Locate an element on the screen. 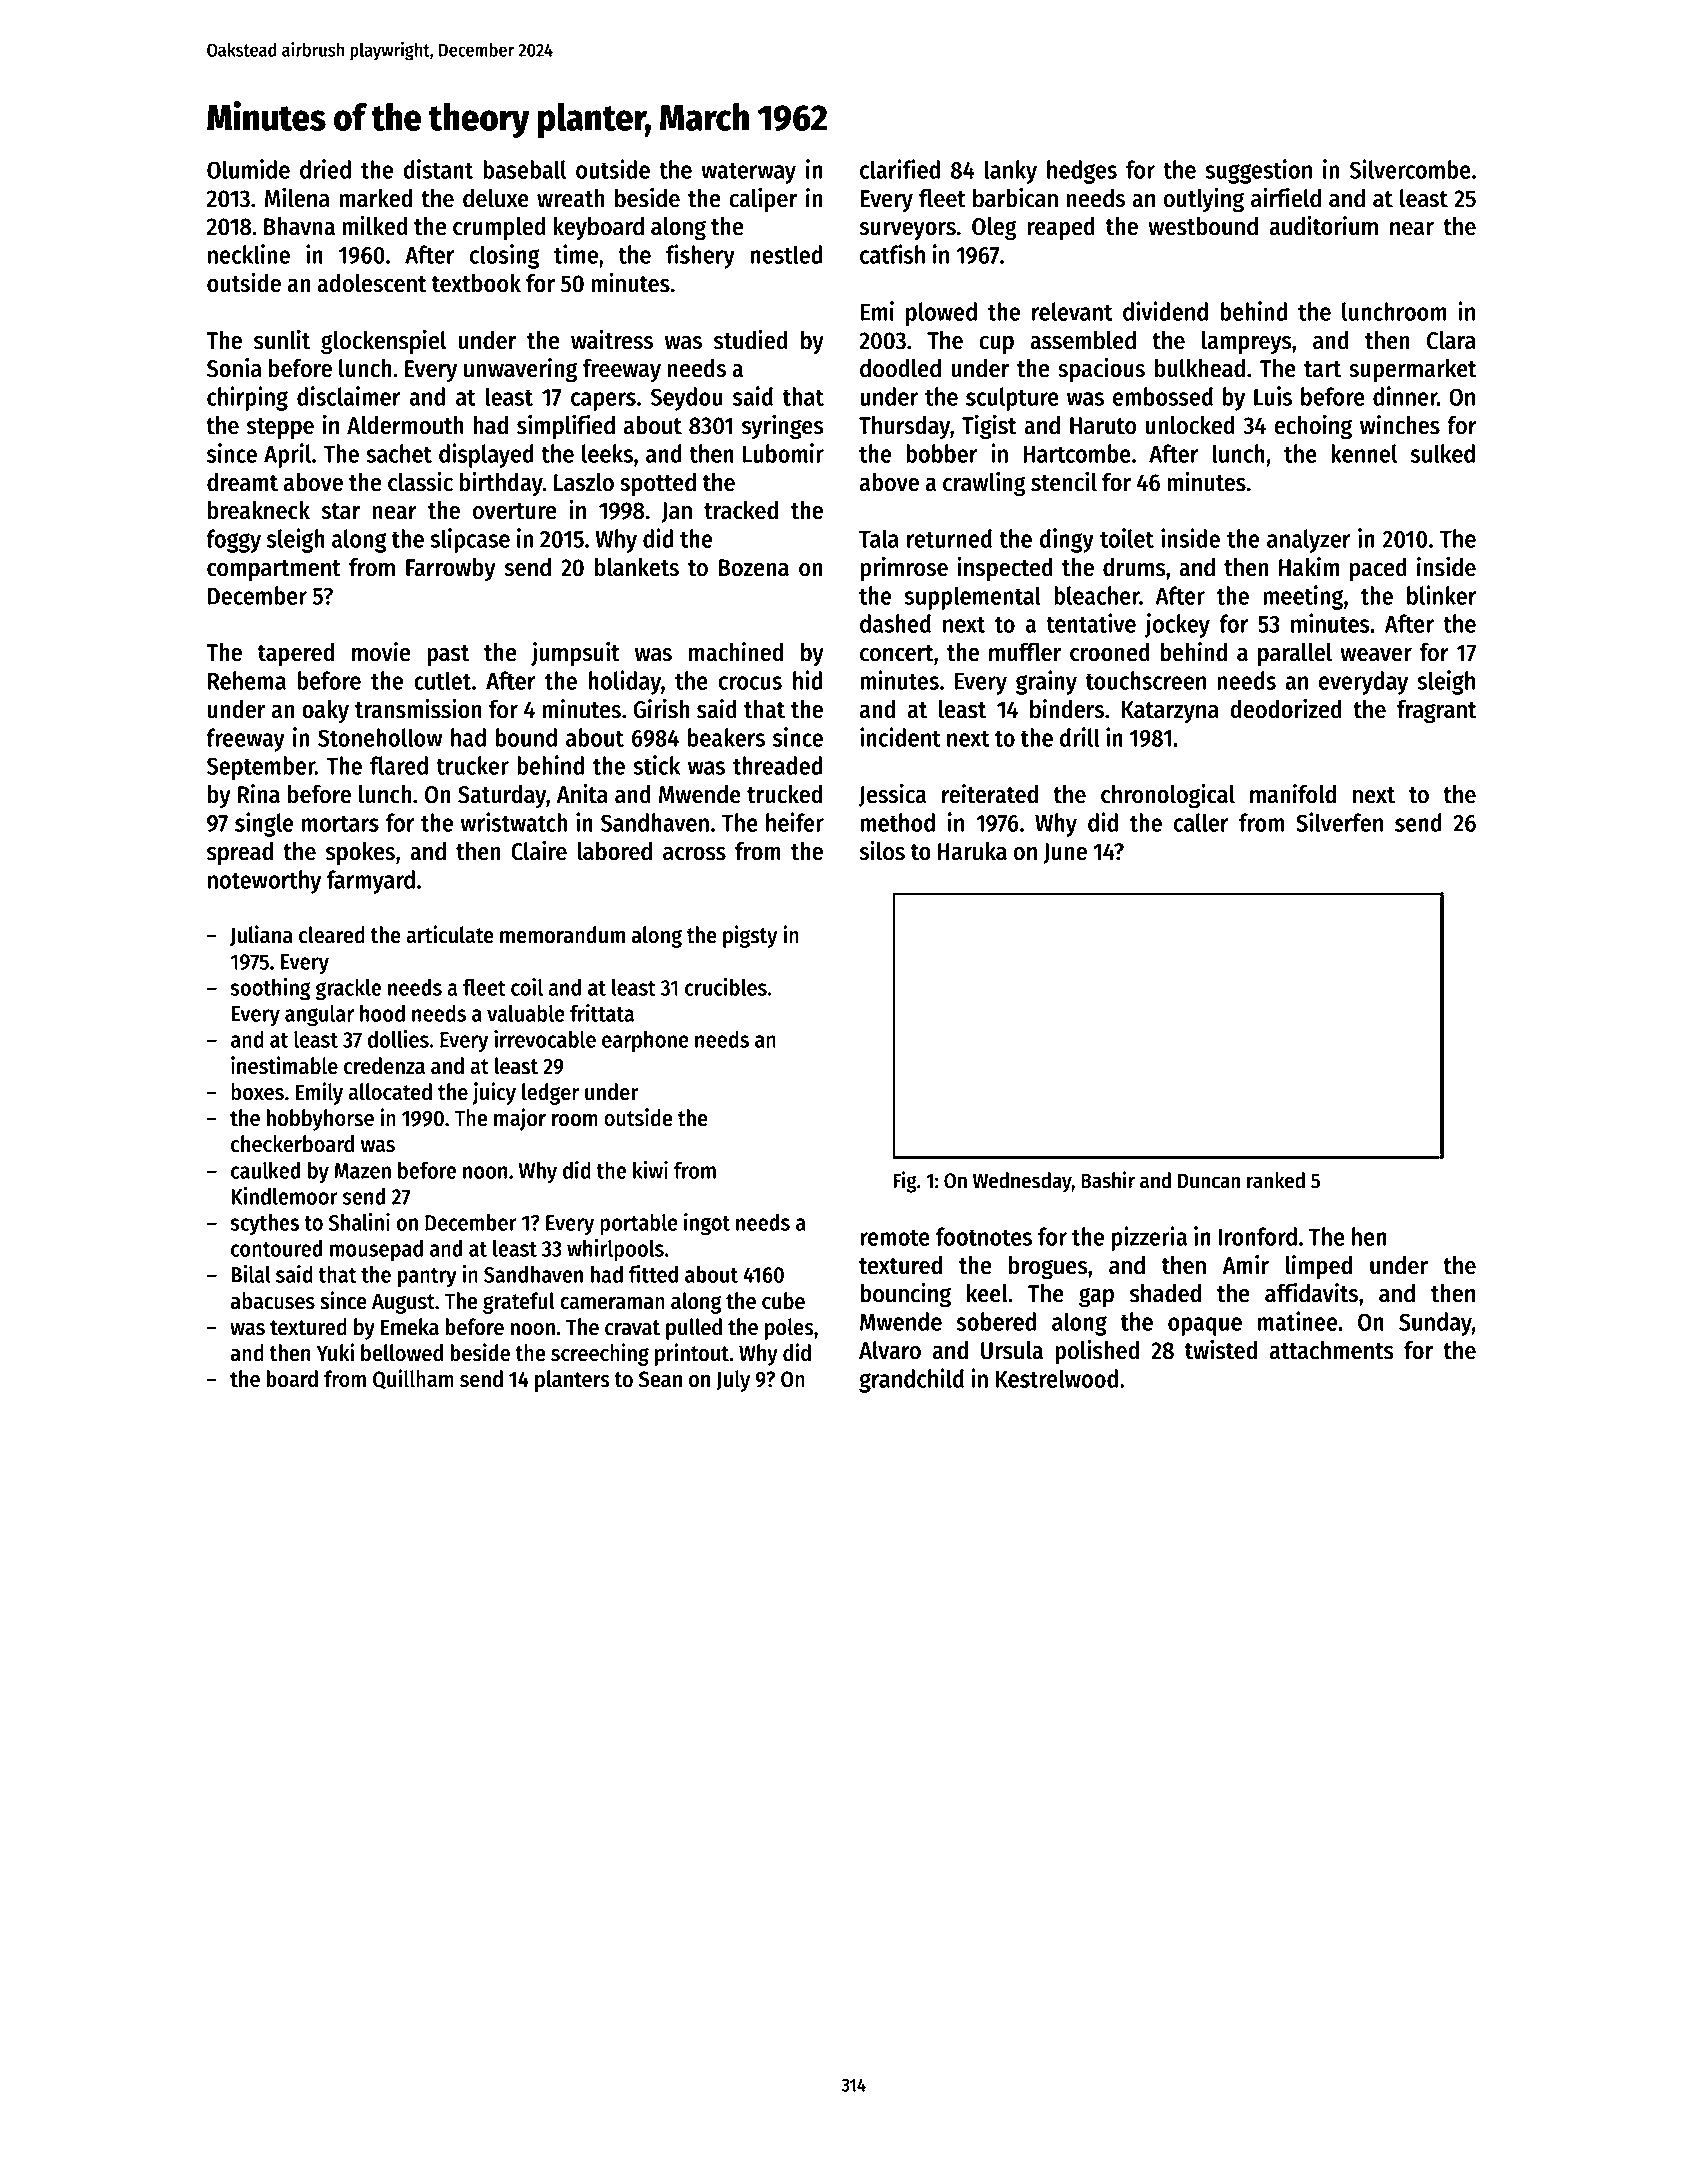  blankets is located at coordinates (637, 567).
